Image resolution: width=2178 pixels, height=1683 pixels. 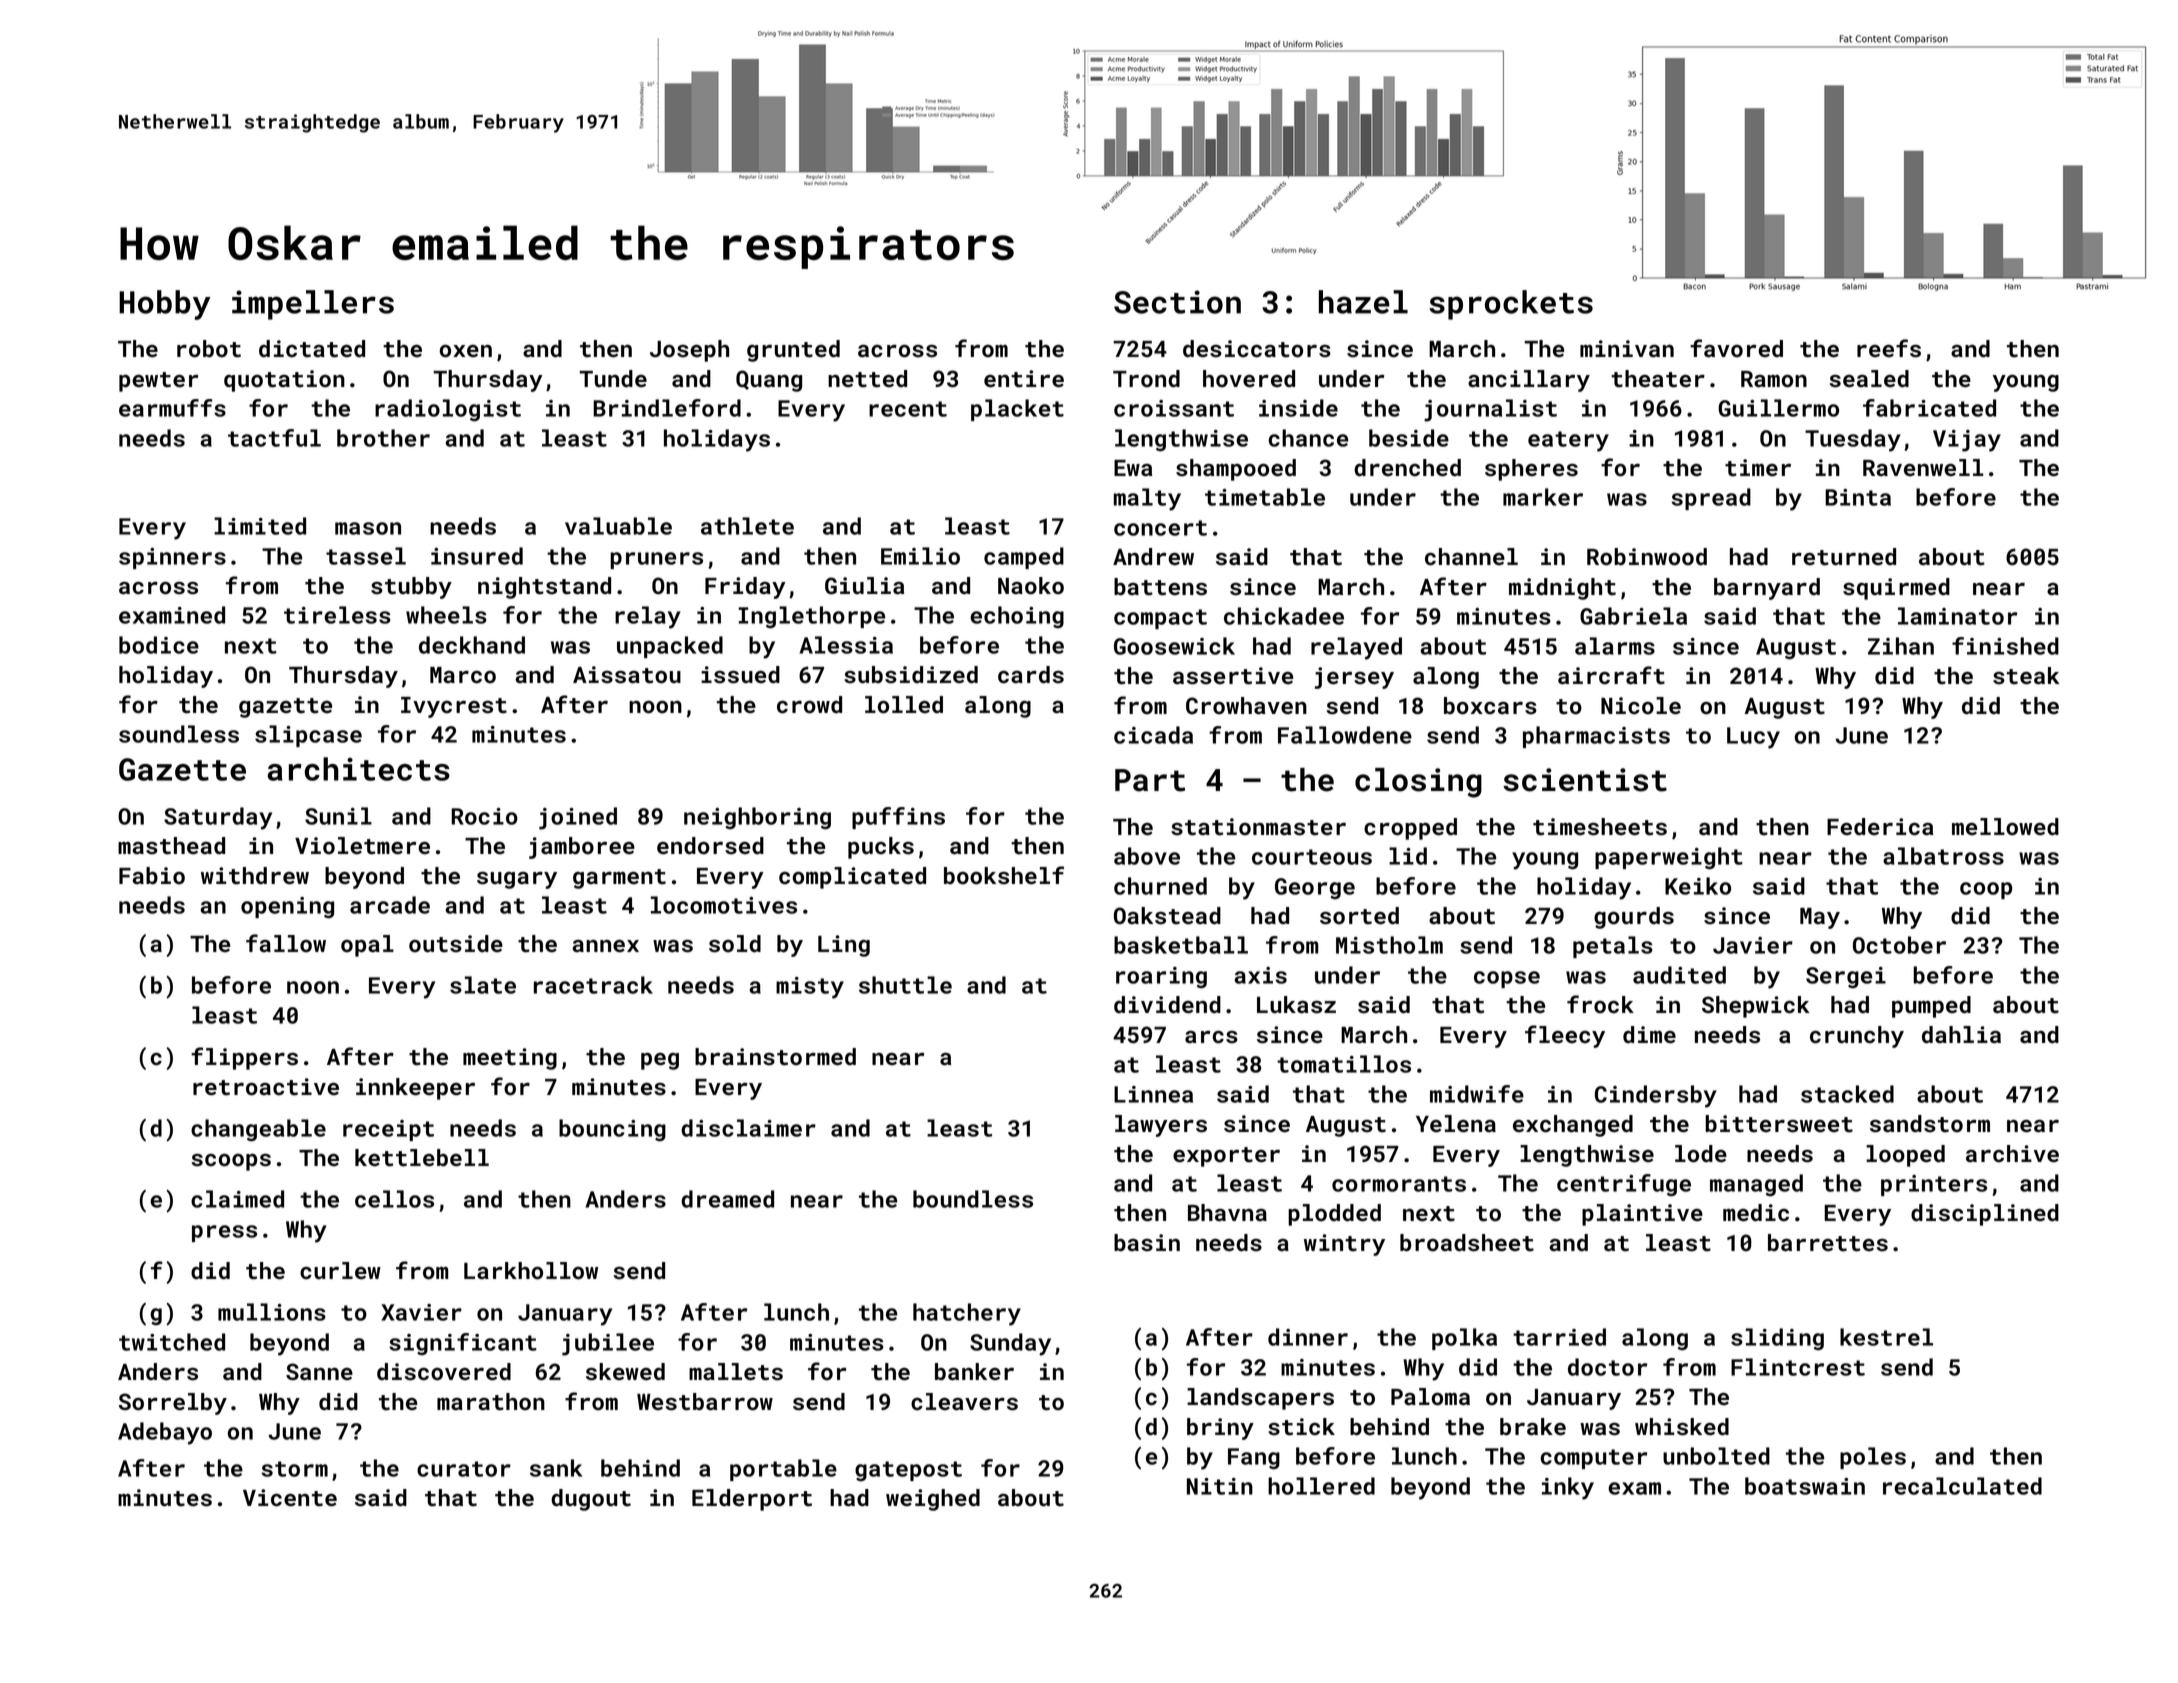 What do you see at coordinates (881, 848) in the page?
I see `pucks` at bounding box center [881, 848].
